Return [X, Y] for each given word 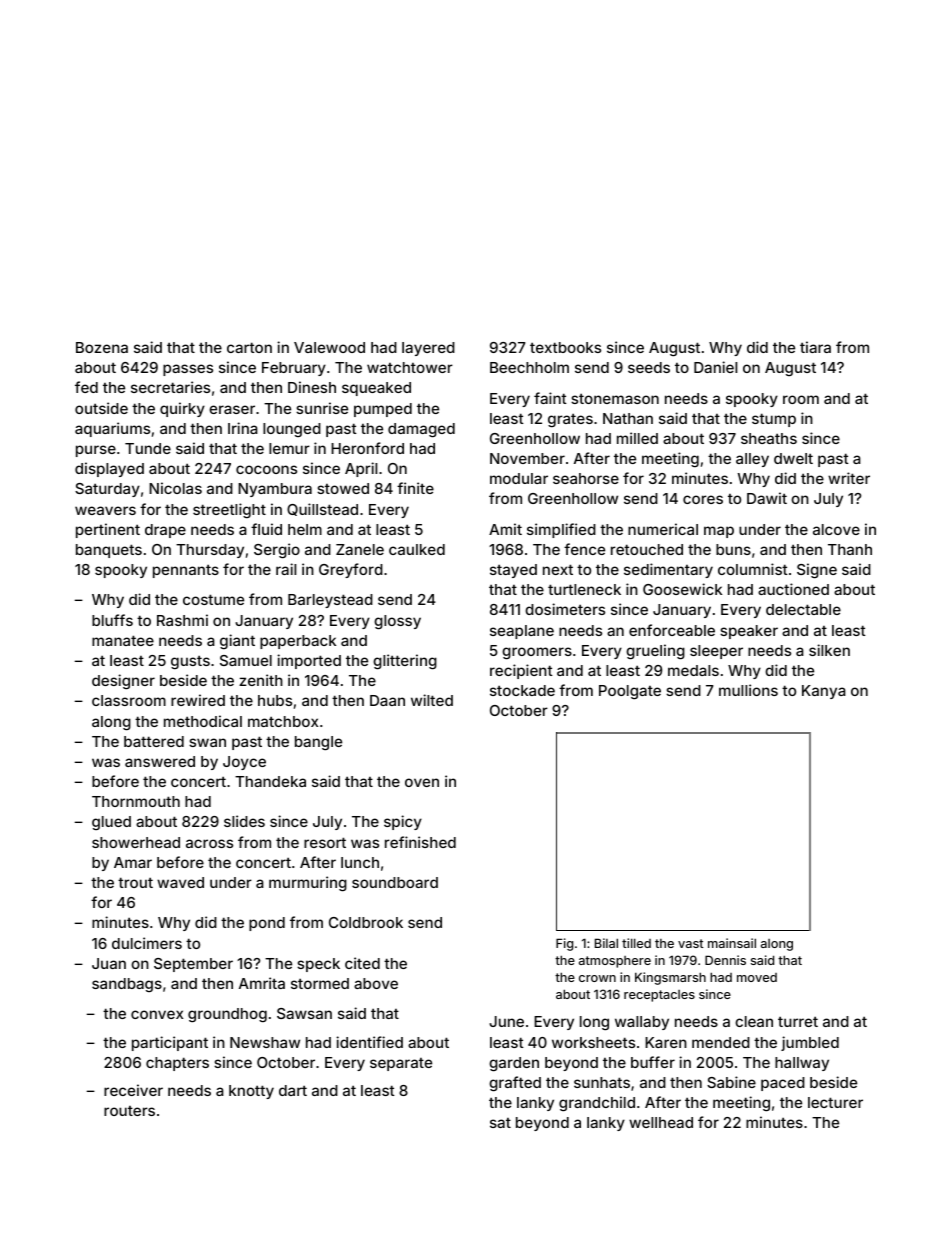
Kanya [824, 692]
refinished [420, 842]
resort [325, 842]
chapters [177, 1064]
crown [597, 978]
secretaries [170, 387]
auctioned [793, 589]
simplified [561, 530]
